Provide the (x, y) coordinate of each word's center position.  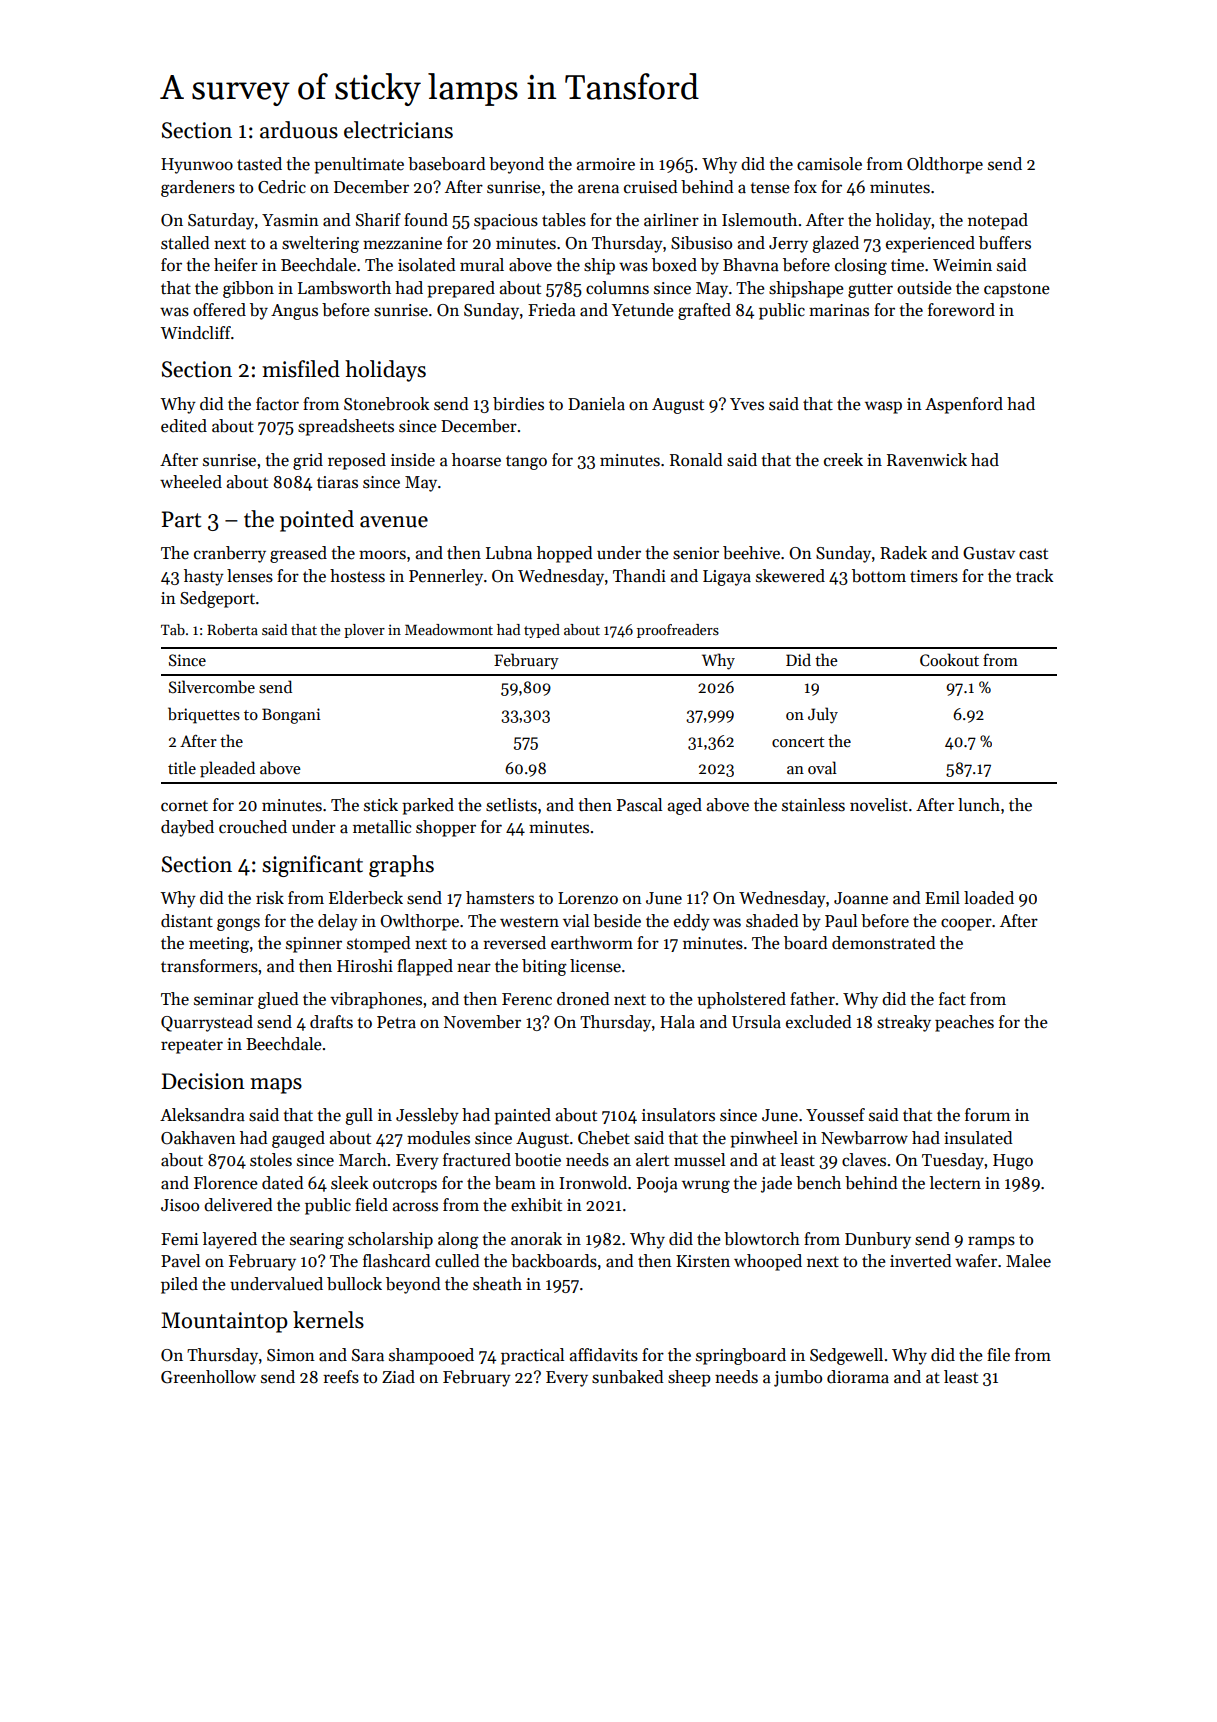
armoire (606, 164)
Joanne (861, 898)
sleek (349, 1183)
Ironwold (593, 1182)
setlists (511, 805)
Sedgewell (846, 1356)
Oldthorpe (945, 165)
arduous (299, 130)
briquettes (204, 715)
